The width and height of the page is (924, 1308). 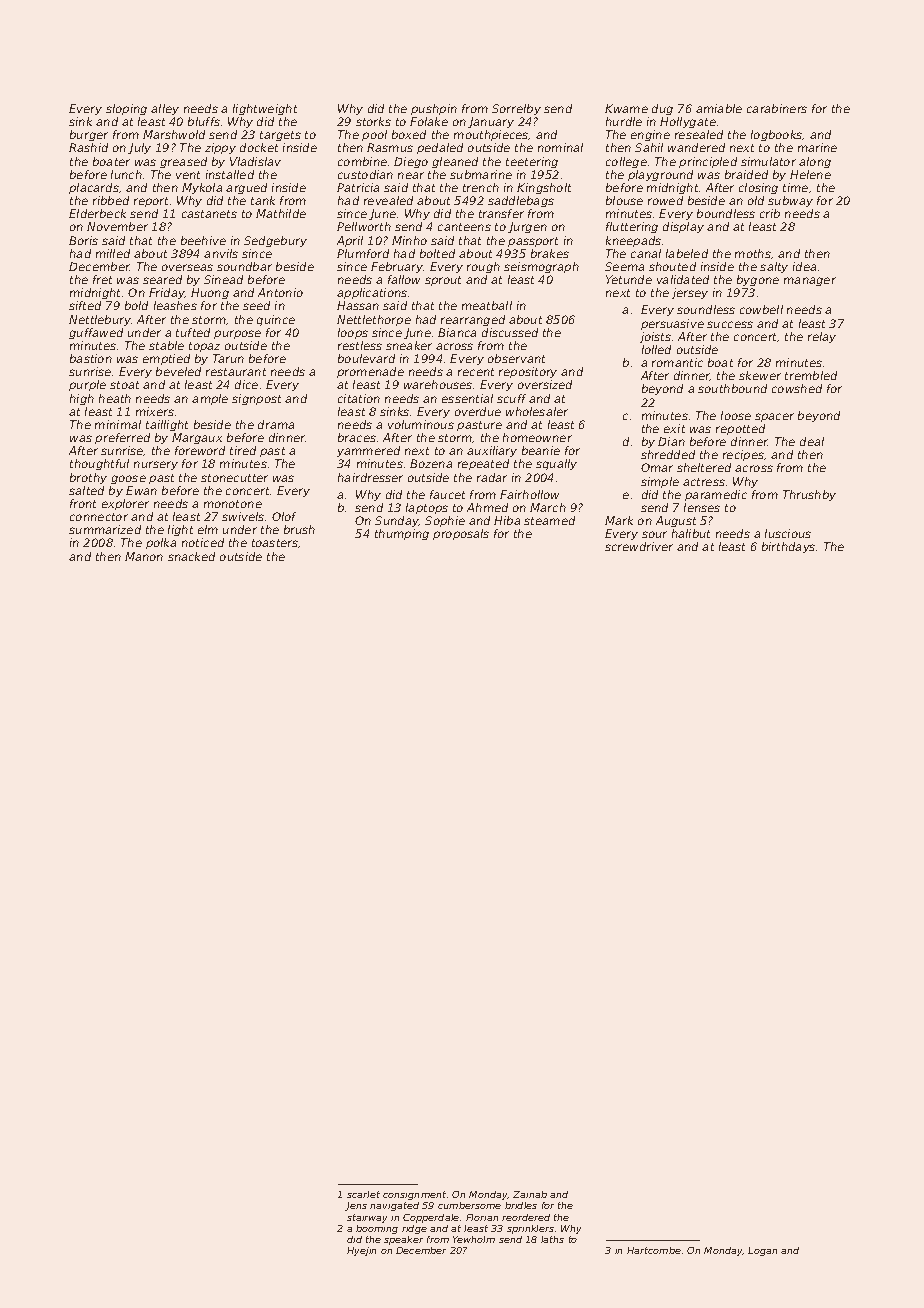 I want to click on Manon, so click(x=144, y=556).
